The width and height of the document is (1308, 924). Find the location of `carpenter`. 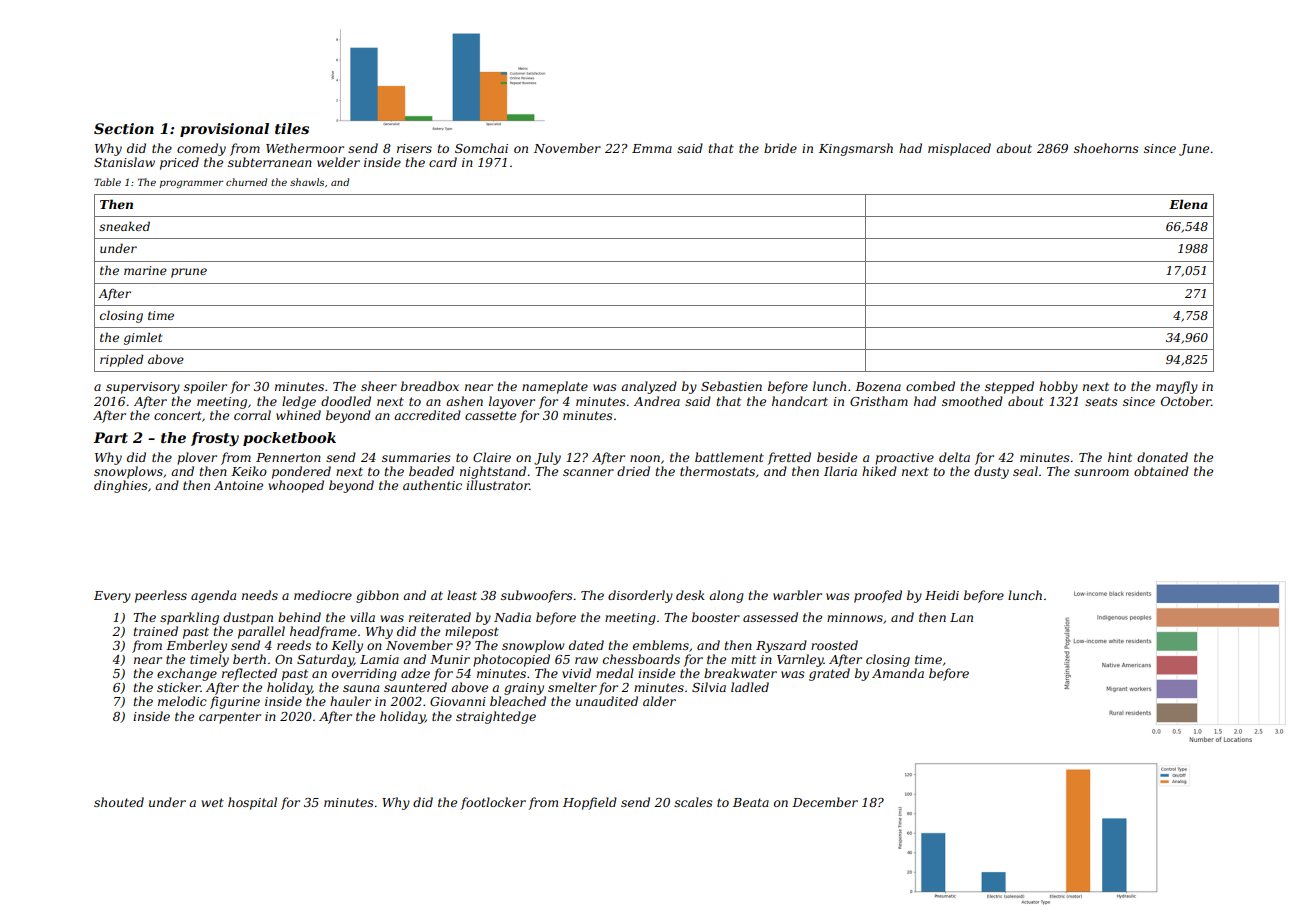

carpenter is located at coordinates (230, 718).
